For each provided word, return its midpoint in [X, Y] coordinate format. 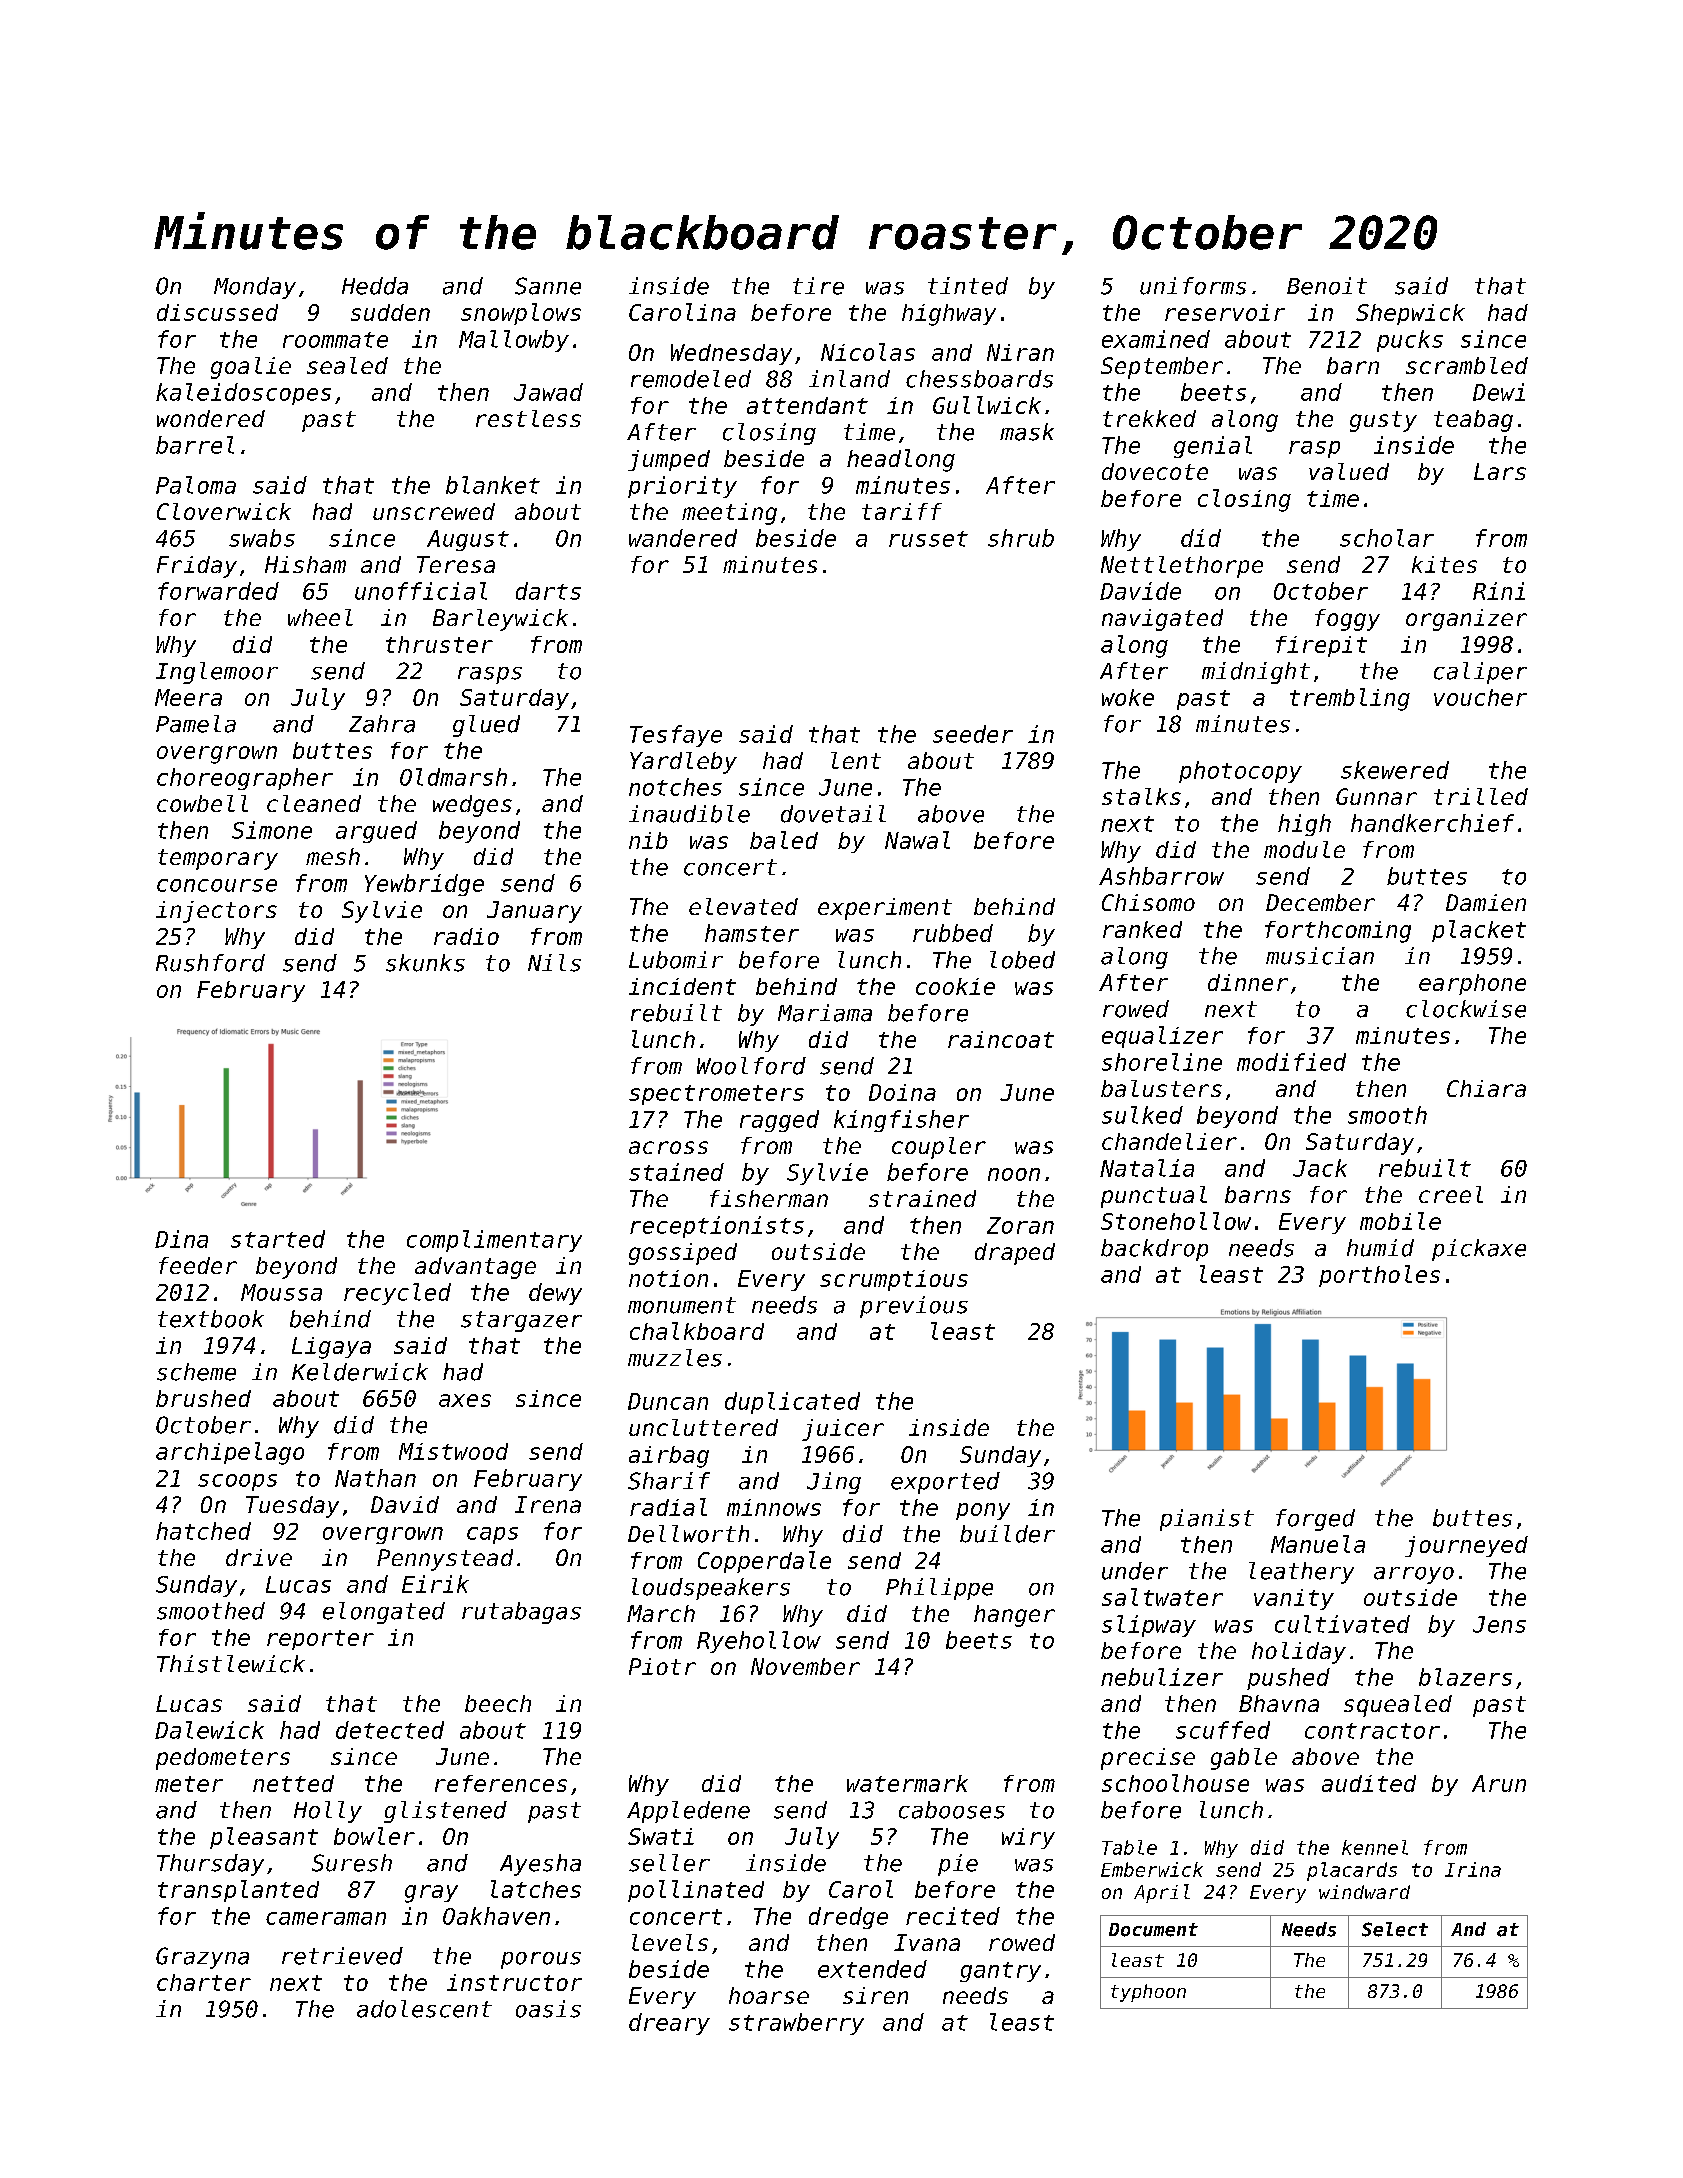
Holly [328, 1812]
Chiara [1486, 1088]
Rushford [210, 963]
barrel [195, 445]
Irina [1473, 1869]
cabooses [952, 1810]
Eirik [435, 1584]
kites [1444, 564]
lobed [1022, 960]
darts [548, 591]
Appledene [688, 1812]
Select [1395, 1929]
